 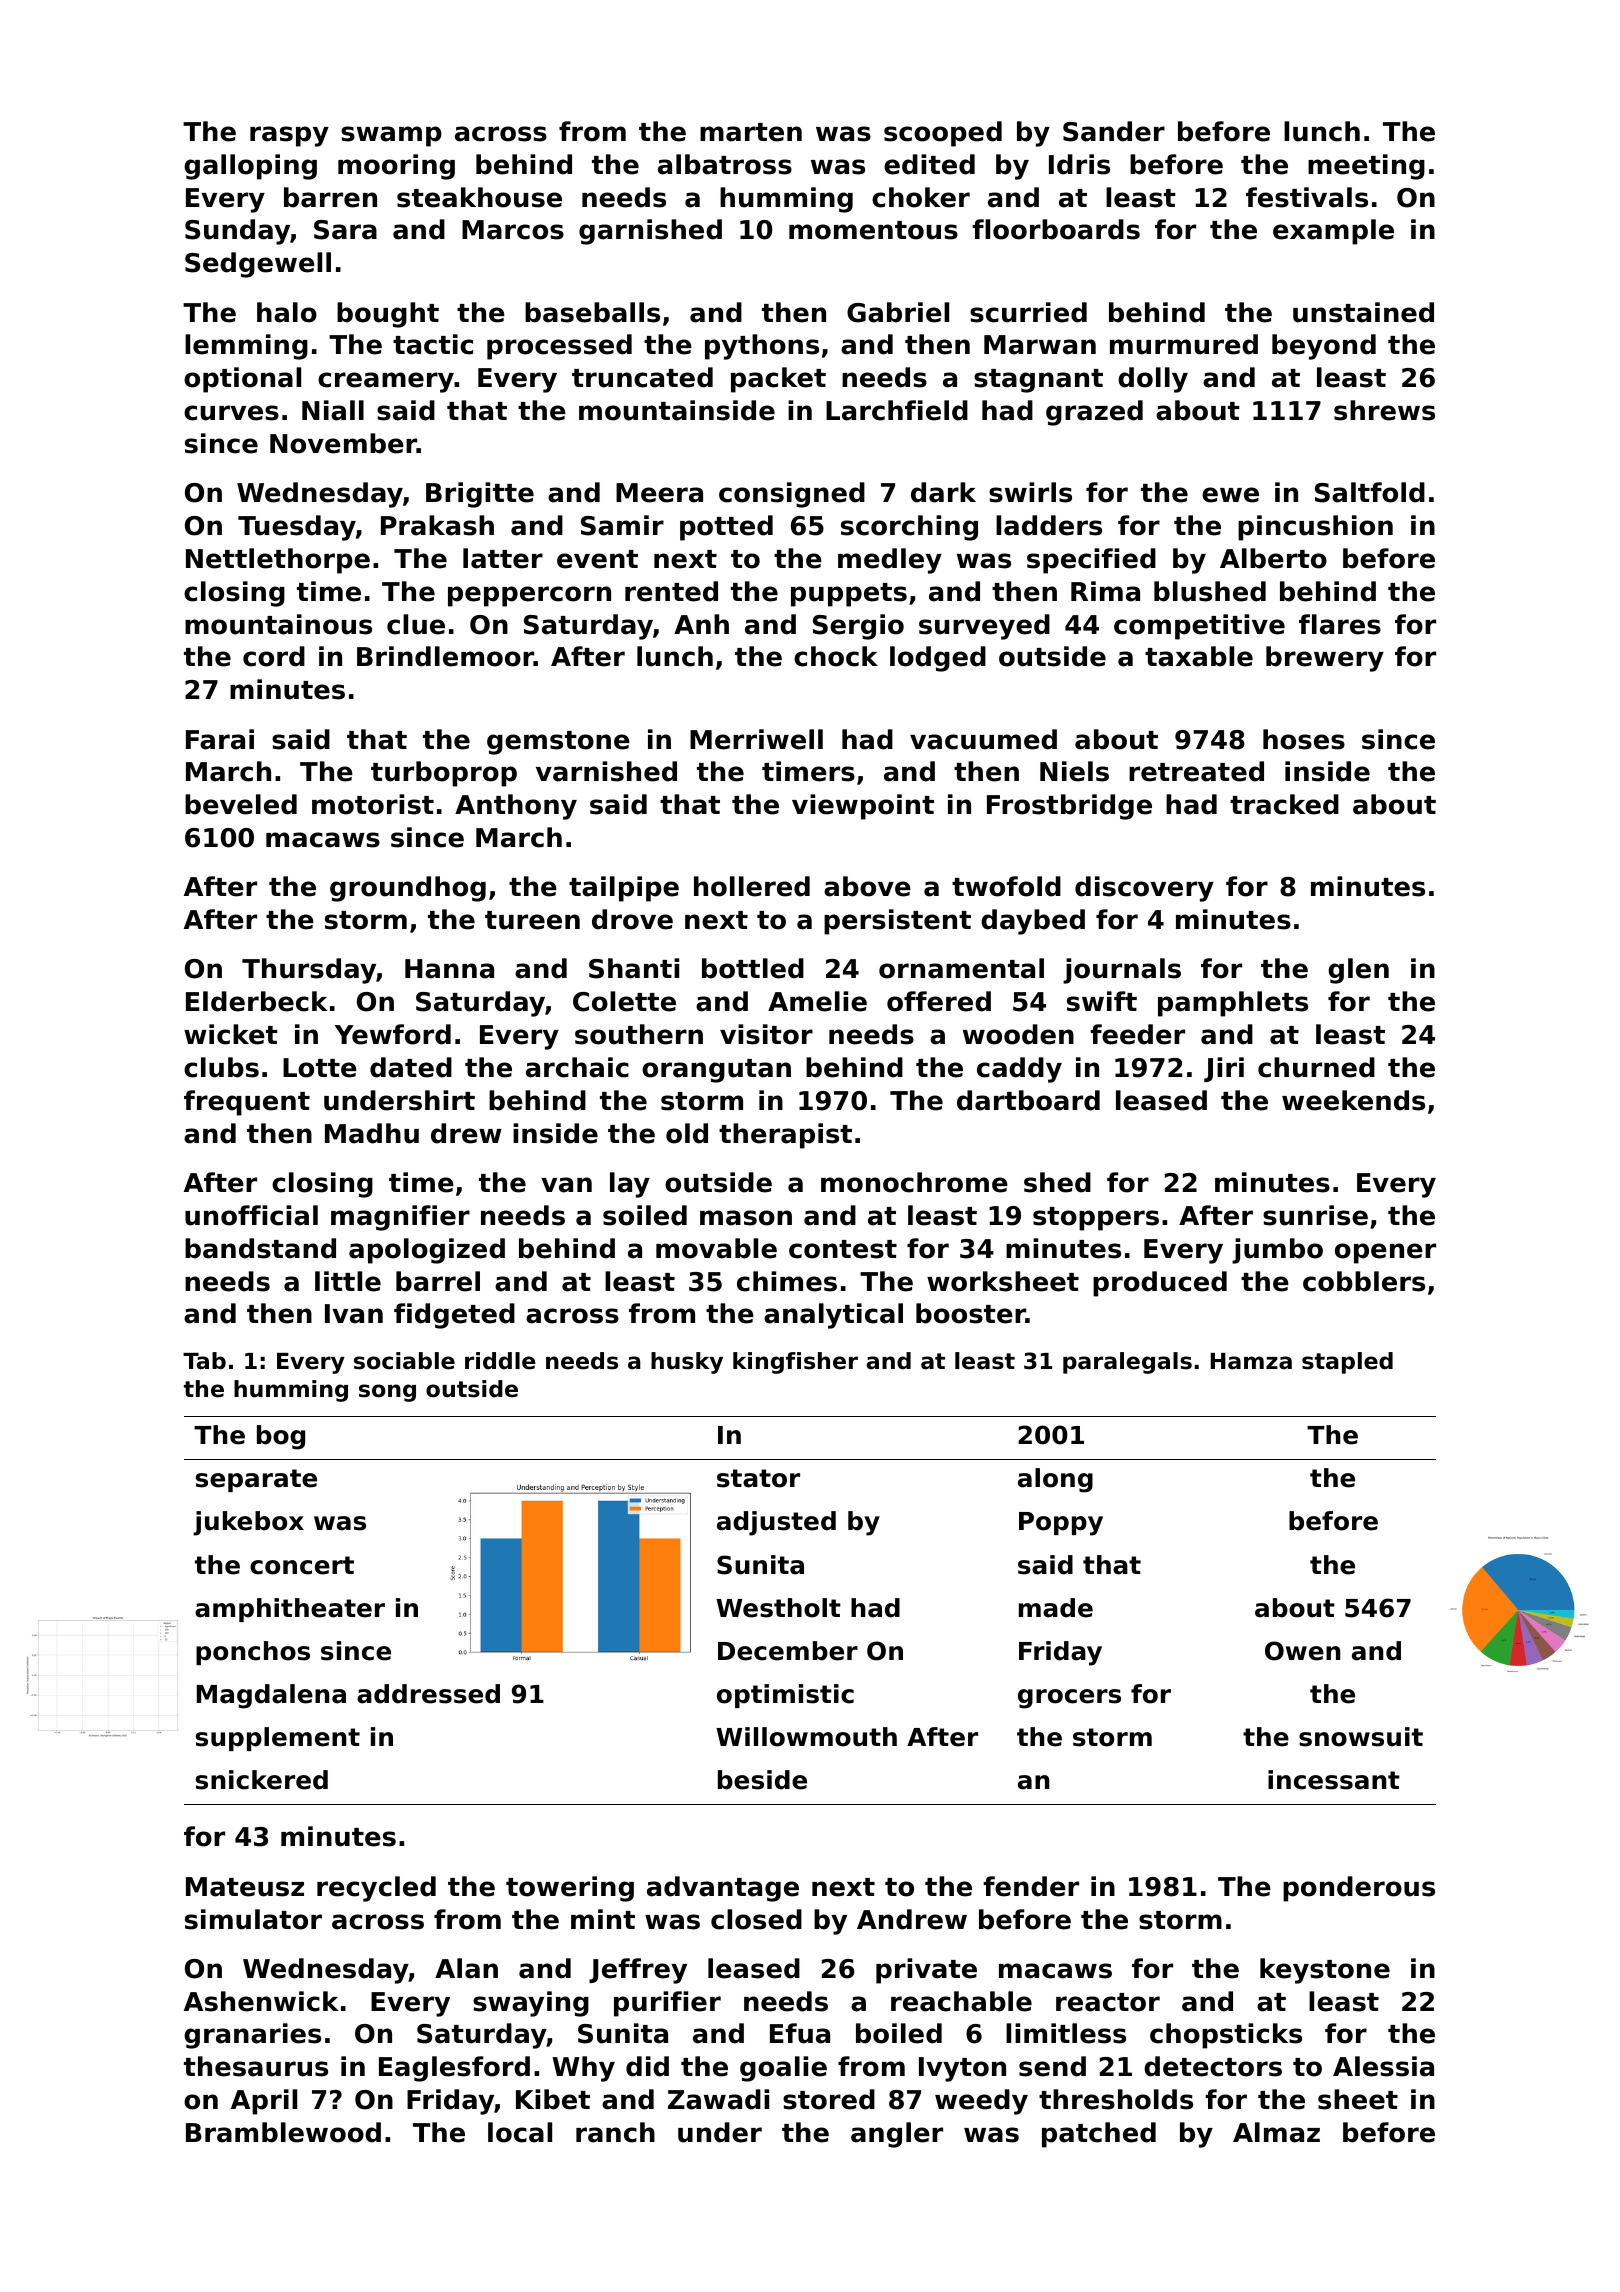 I want to click on Farai, so click(x=220, y=739).
